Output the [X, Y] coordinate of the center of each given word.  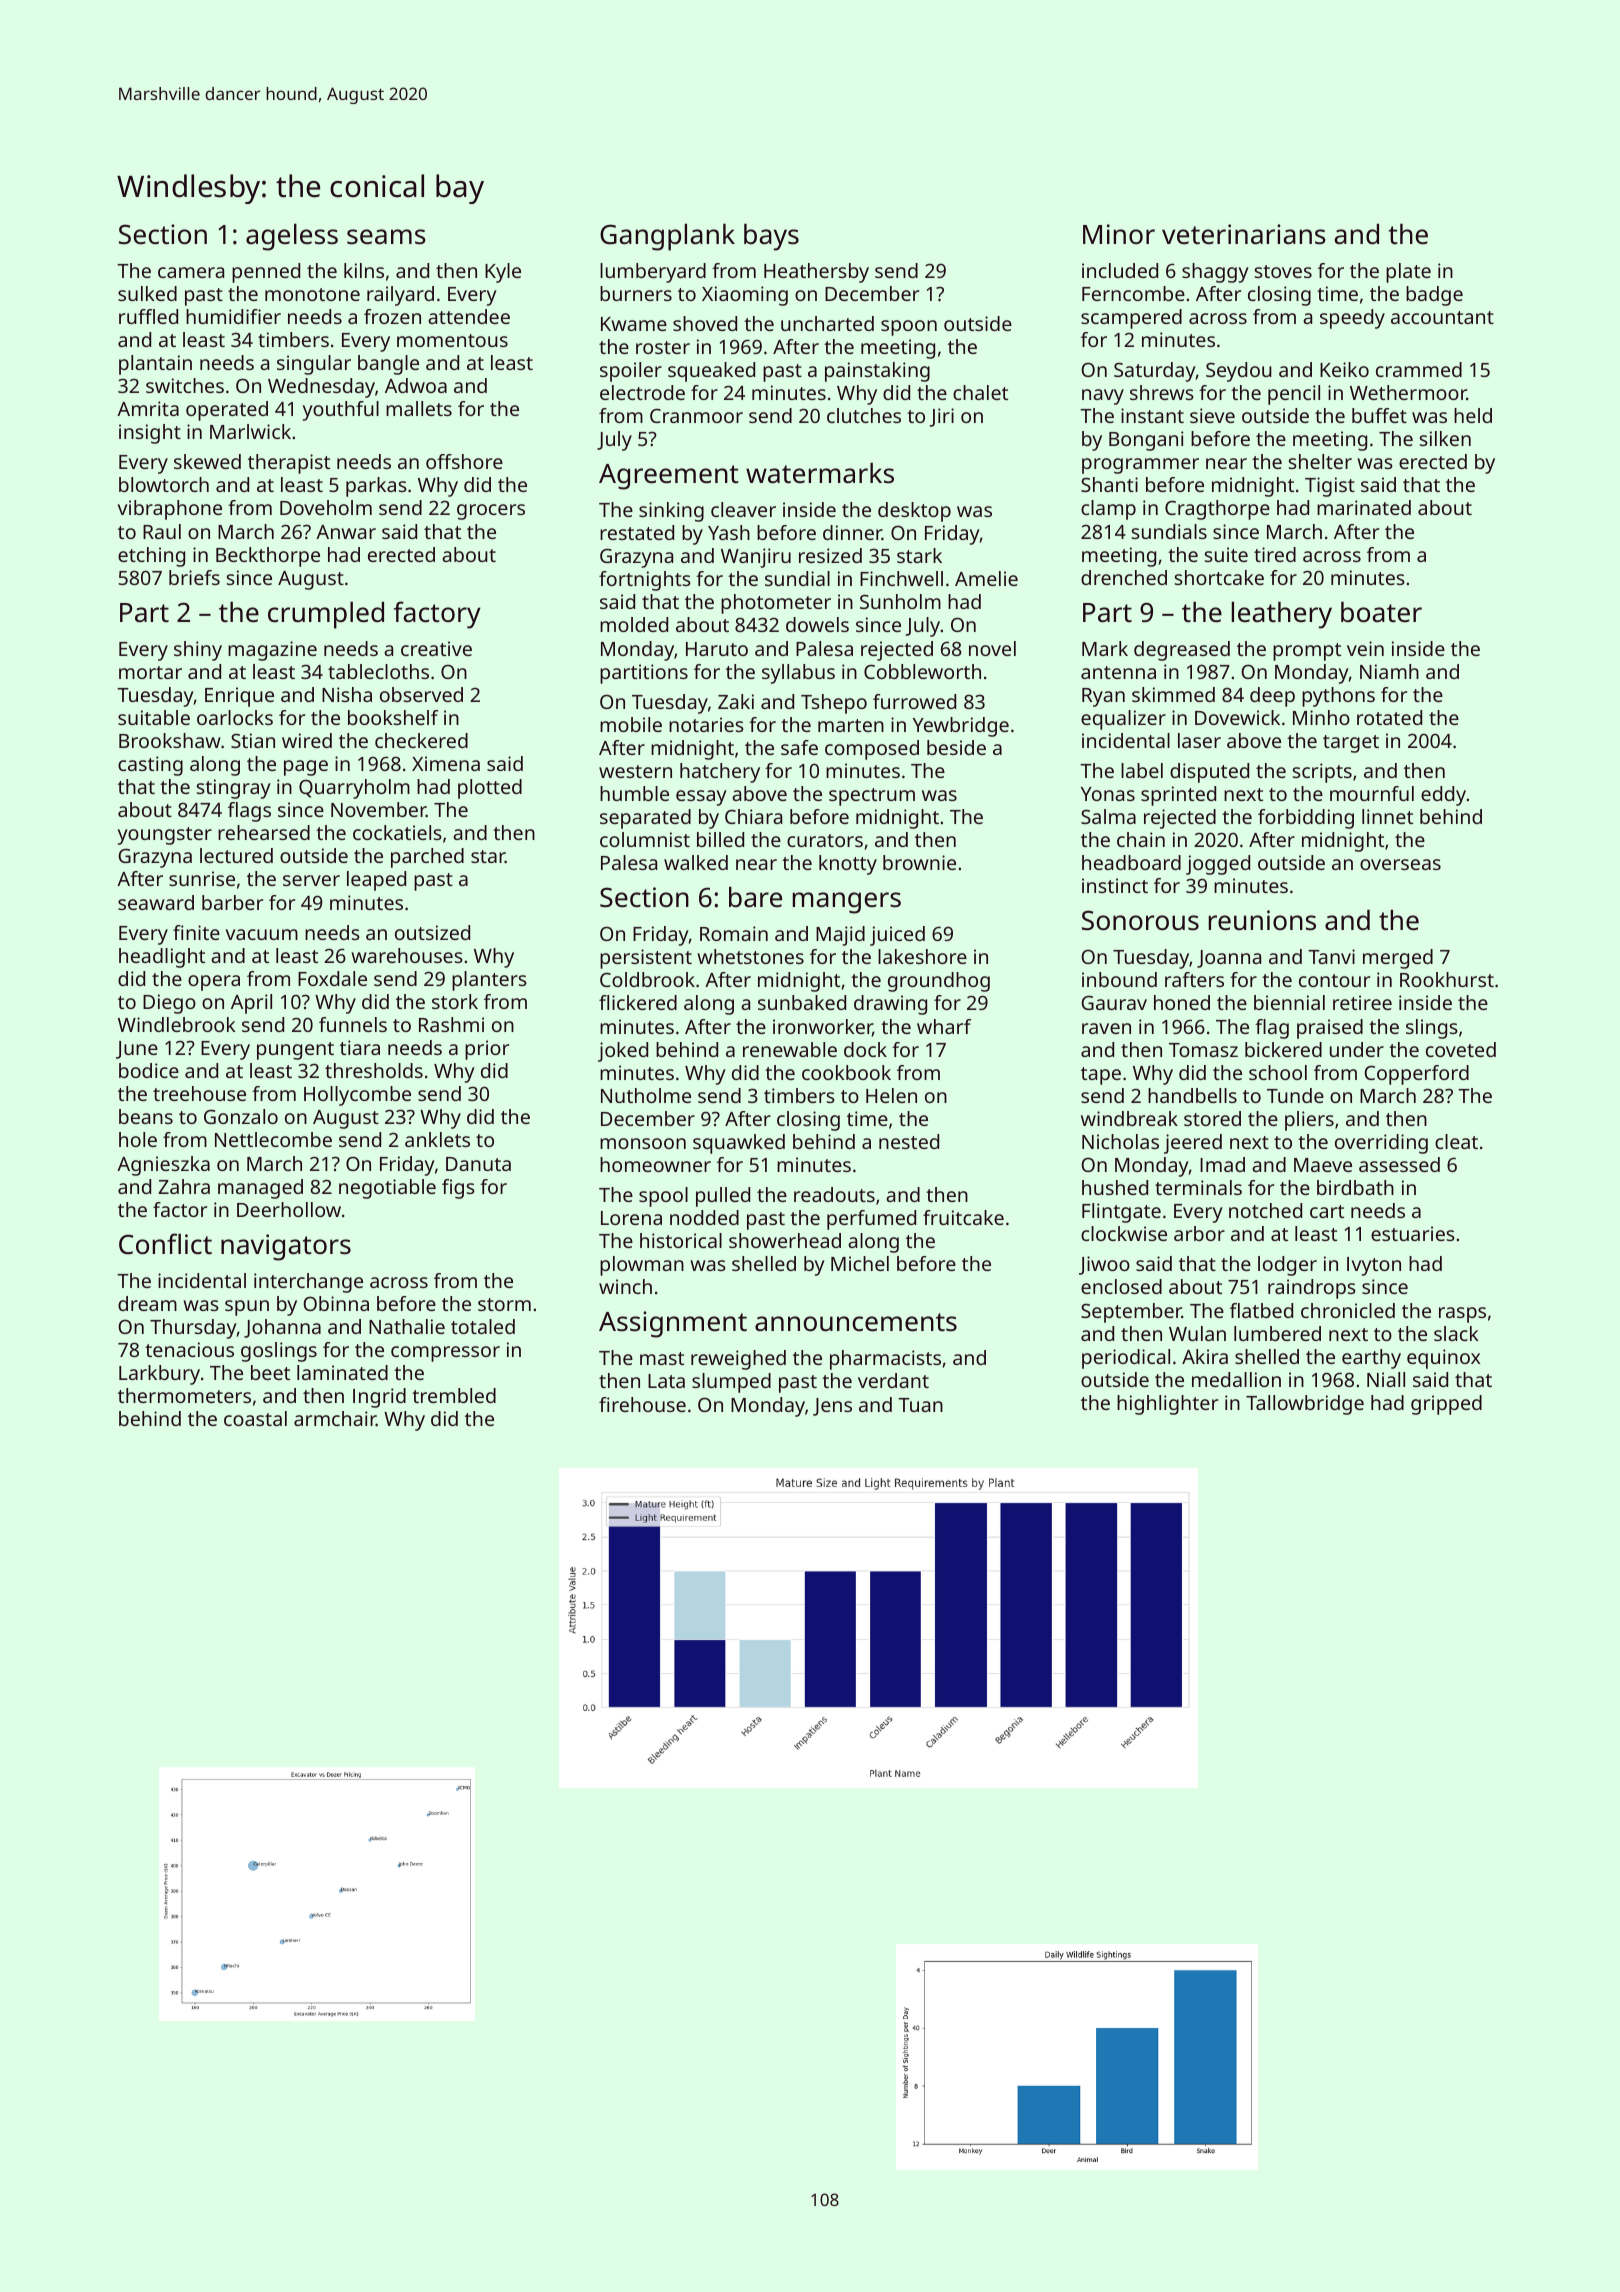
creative [436, 648]
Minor [1119, 234]
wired [307, 740]
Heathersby [816, 273]
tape [1101, 1076]
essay [701, 798]
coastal [255, 1418]
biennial [1289, 1002]
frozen [392, 316]
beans [146, 1116]
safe [799, 747]
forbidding [1306, 819]
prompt [1307, 652]
